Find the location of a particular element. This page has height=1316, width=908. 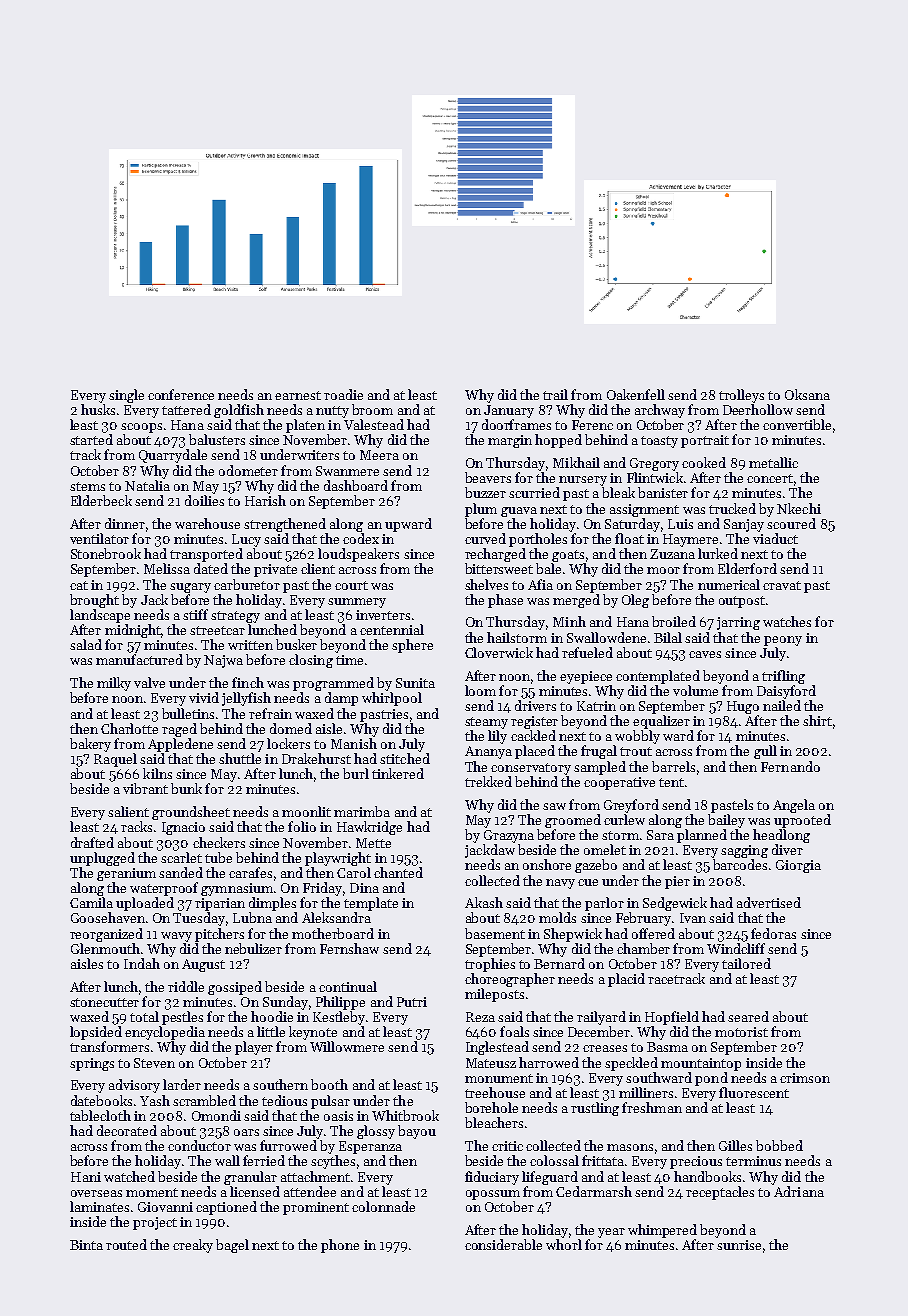

player is located at coordinates (254, 1048).
